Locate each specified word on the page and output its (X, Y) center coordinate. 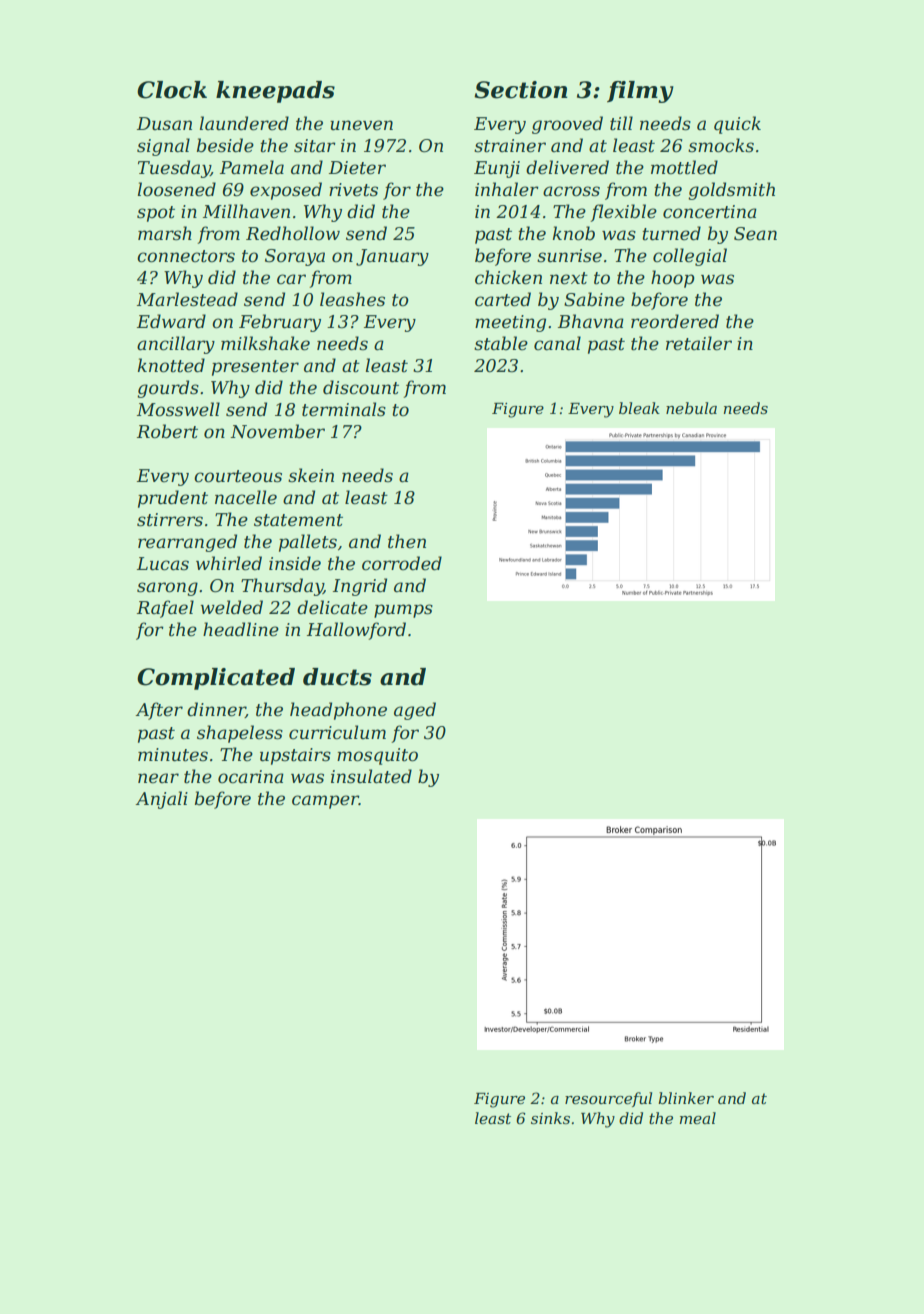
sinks (550, 1118)
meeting (510, 323)
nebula (691, 408)
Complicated (216, 679)
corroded (402, 563)
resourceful (608, 1099)
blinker (686, 1098)
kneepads (275, 92)
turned (671, 233)
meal (698, 1118)
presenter (255, 368)
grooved (567, 125)
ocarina (251, 777)
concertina (710, 212)
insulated (371, 776)
